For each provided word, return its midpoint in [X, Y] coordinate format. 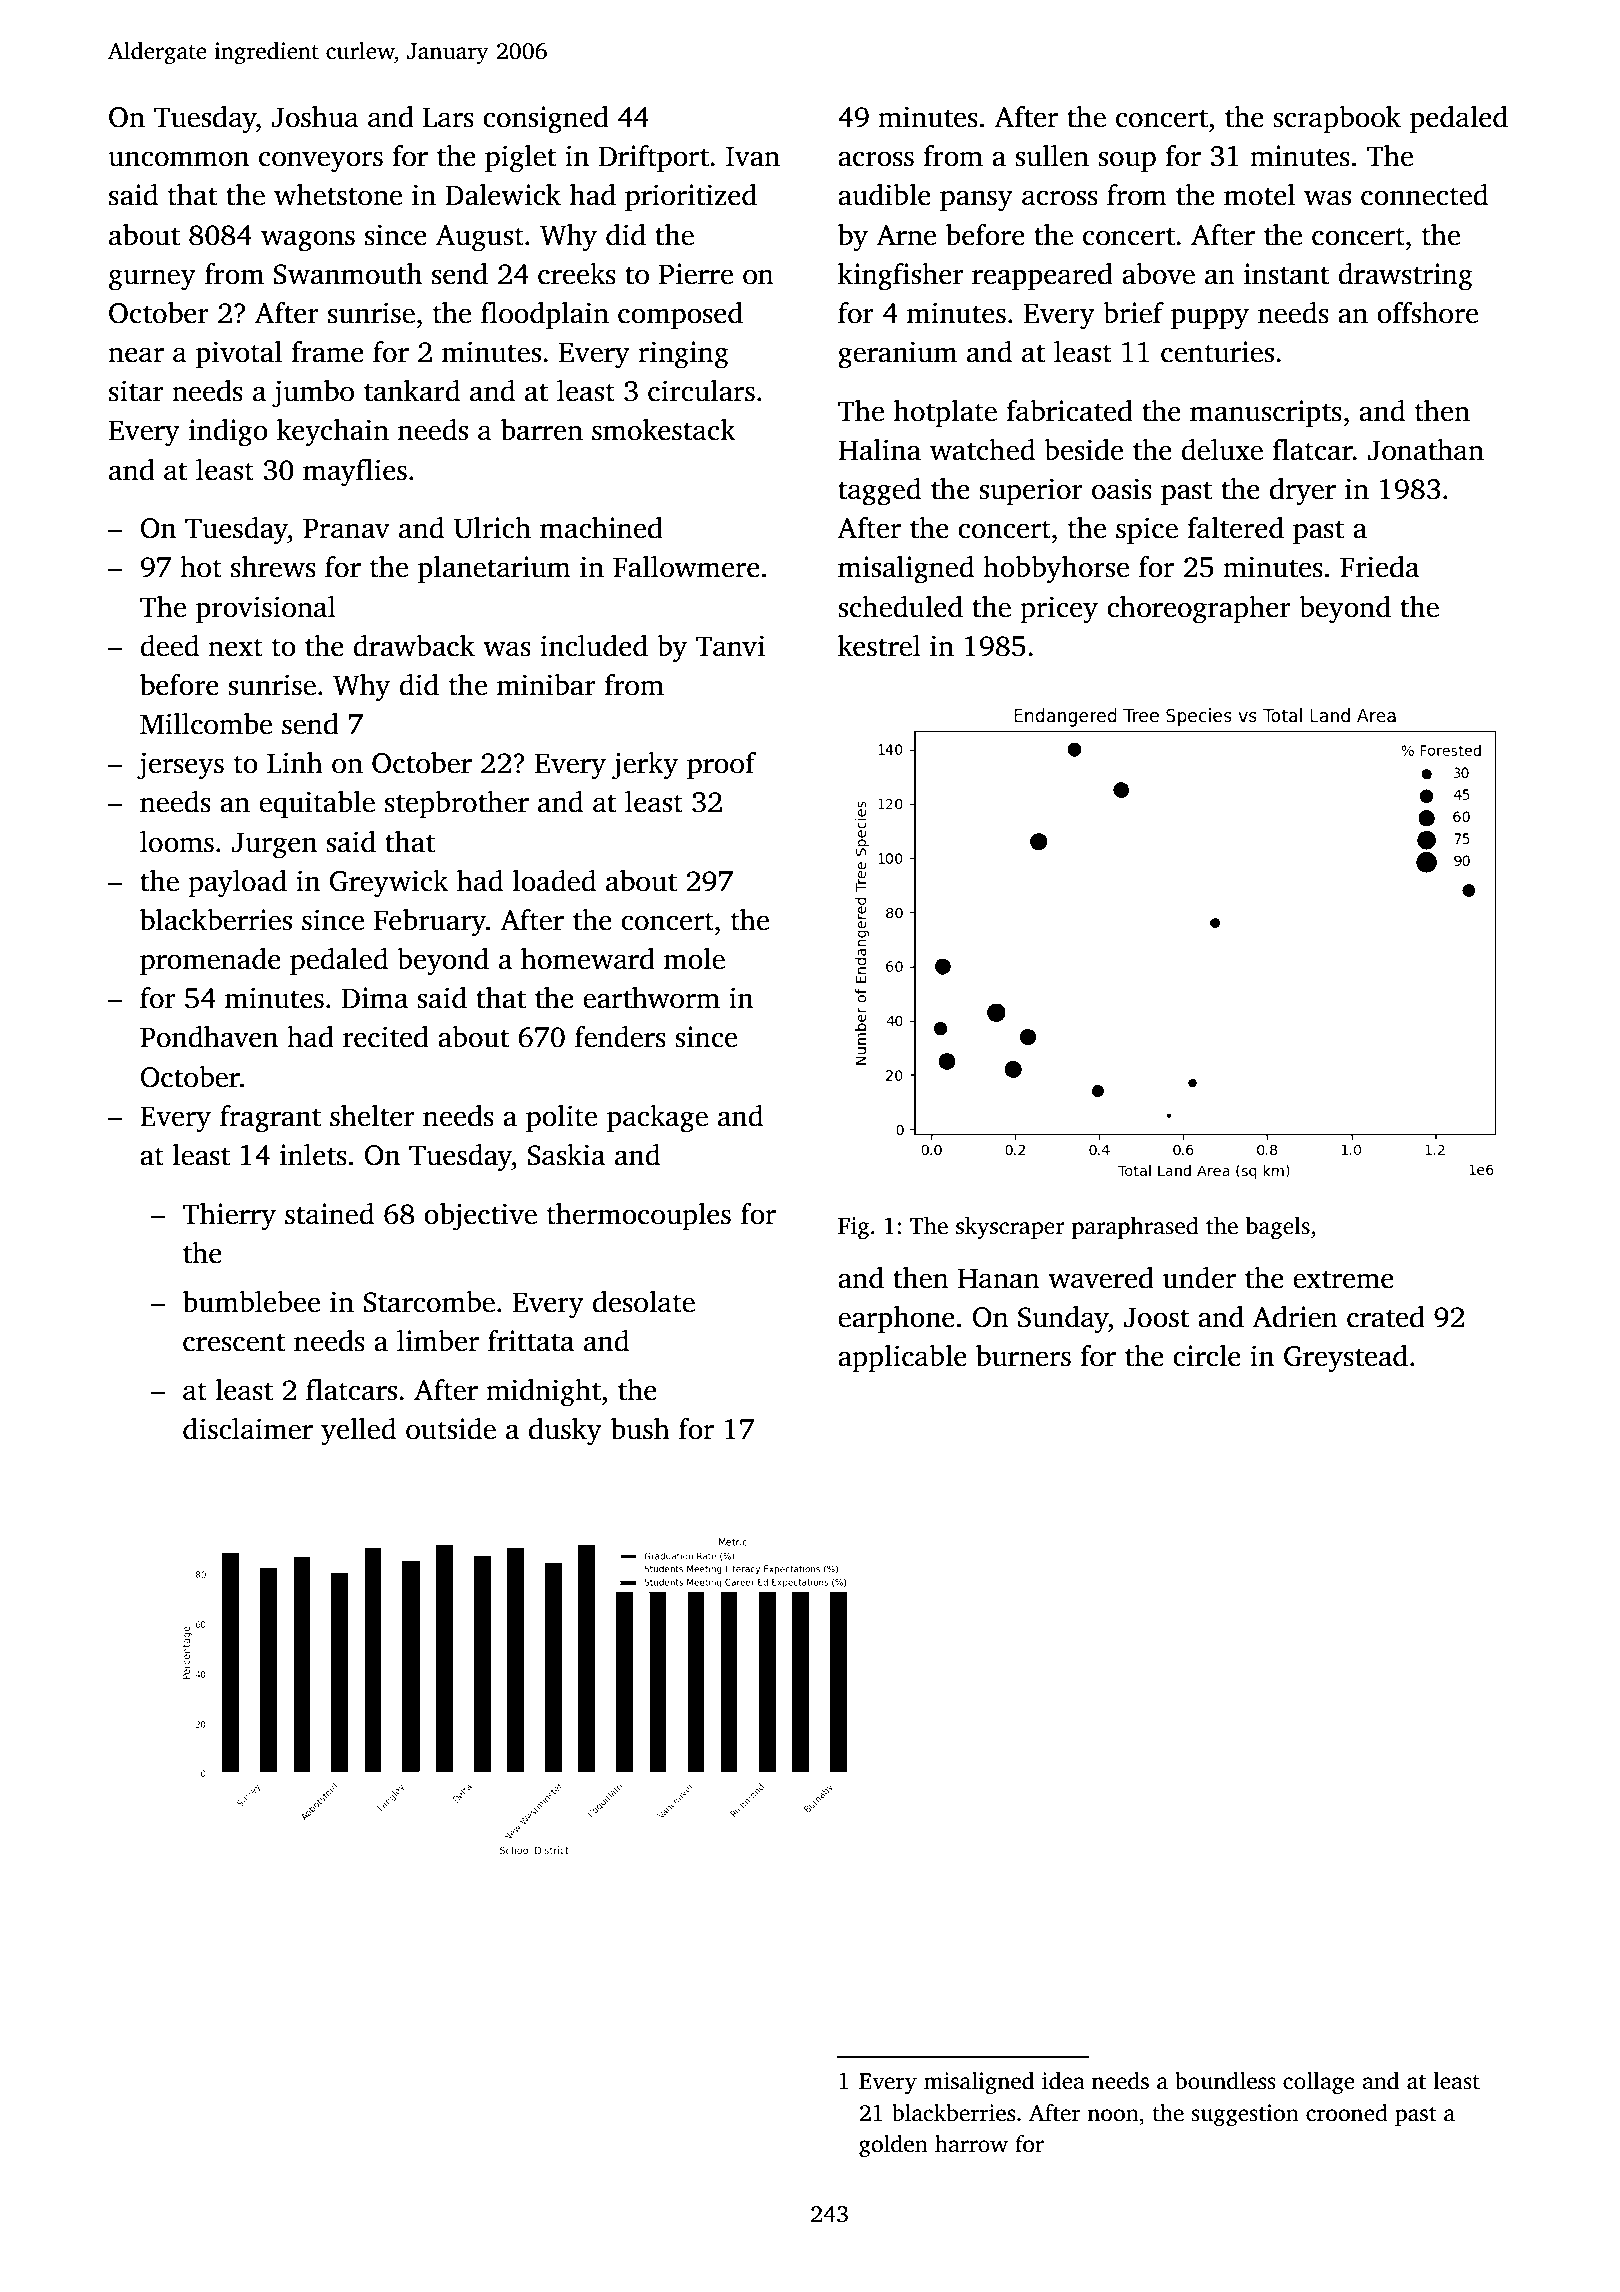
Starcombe [429, 1302]
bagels [1278, 1228]
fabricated [1069, 411]
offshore [1427, 313]
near [136, 355]
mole [694, 959]
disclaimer [248, 1429]
